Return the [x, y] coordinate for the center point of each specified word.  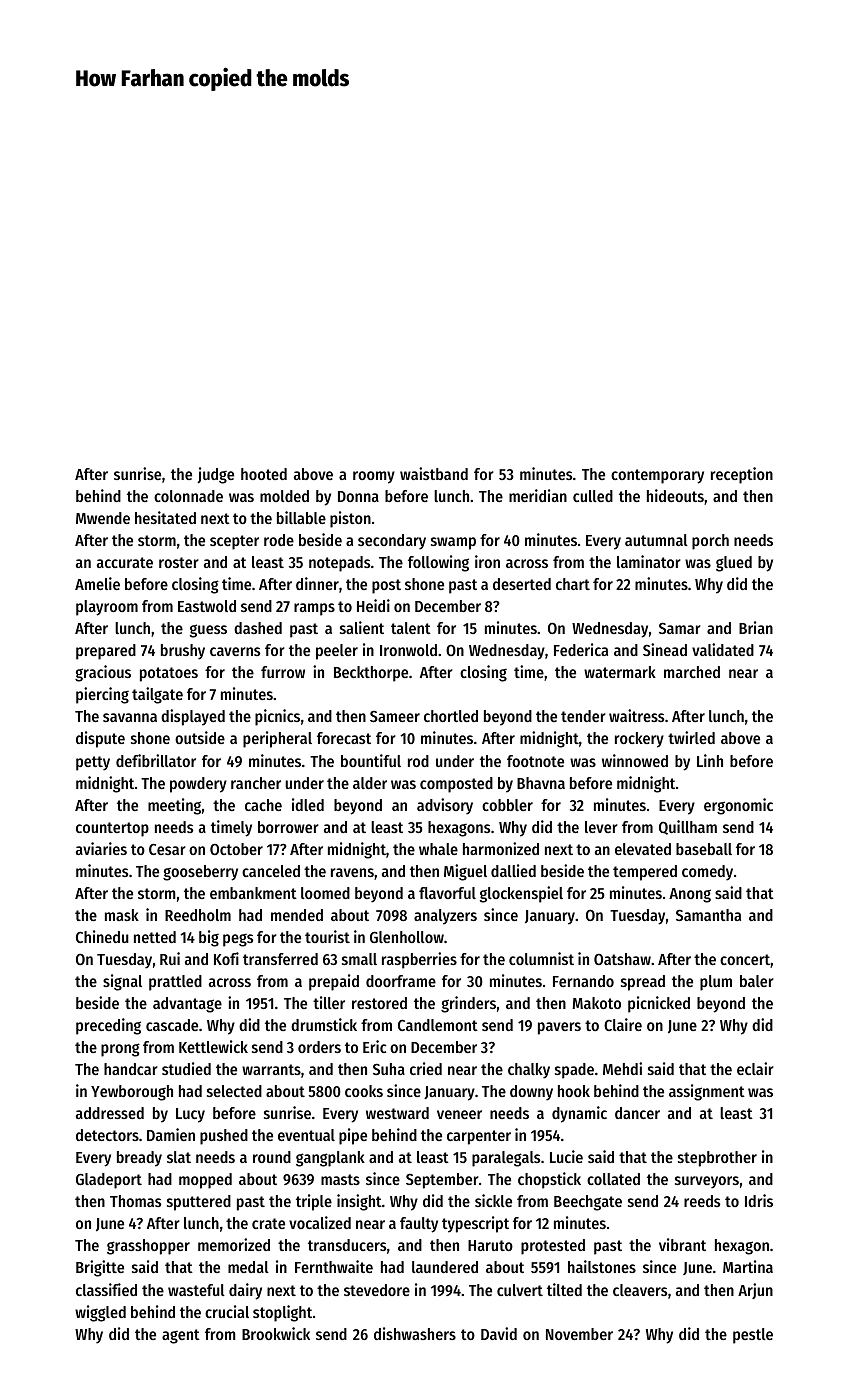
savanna [130, 717]
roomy [374, 477]
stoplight [282, 1313]
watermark [620, 672]
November [579, 1334]
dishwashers [415, 1333]
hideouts [675, 495]
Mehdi [622, 1068]
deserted [522, 584]
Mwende [103, 518]
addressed [110, 1113]
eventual [306, 1135]
